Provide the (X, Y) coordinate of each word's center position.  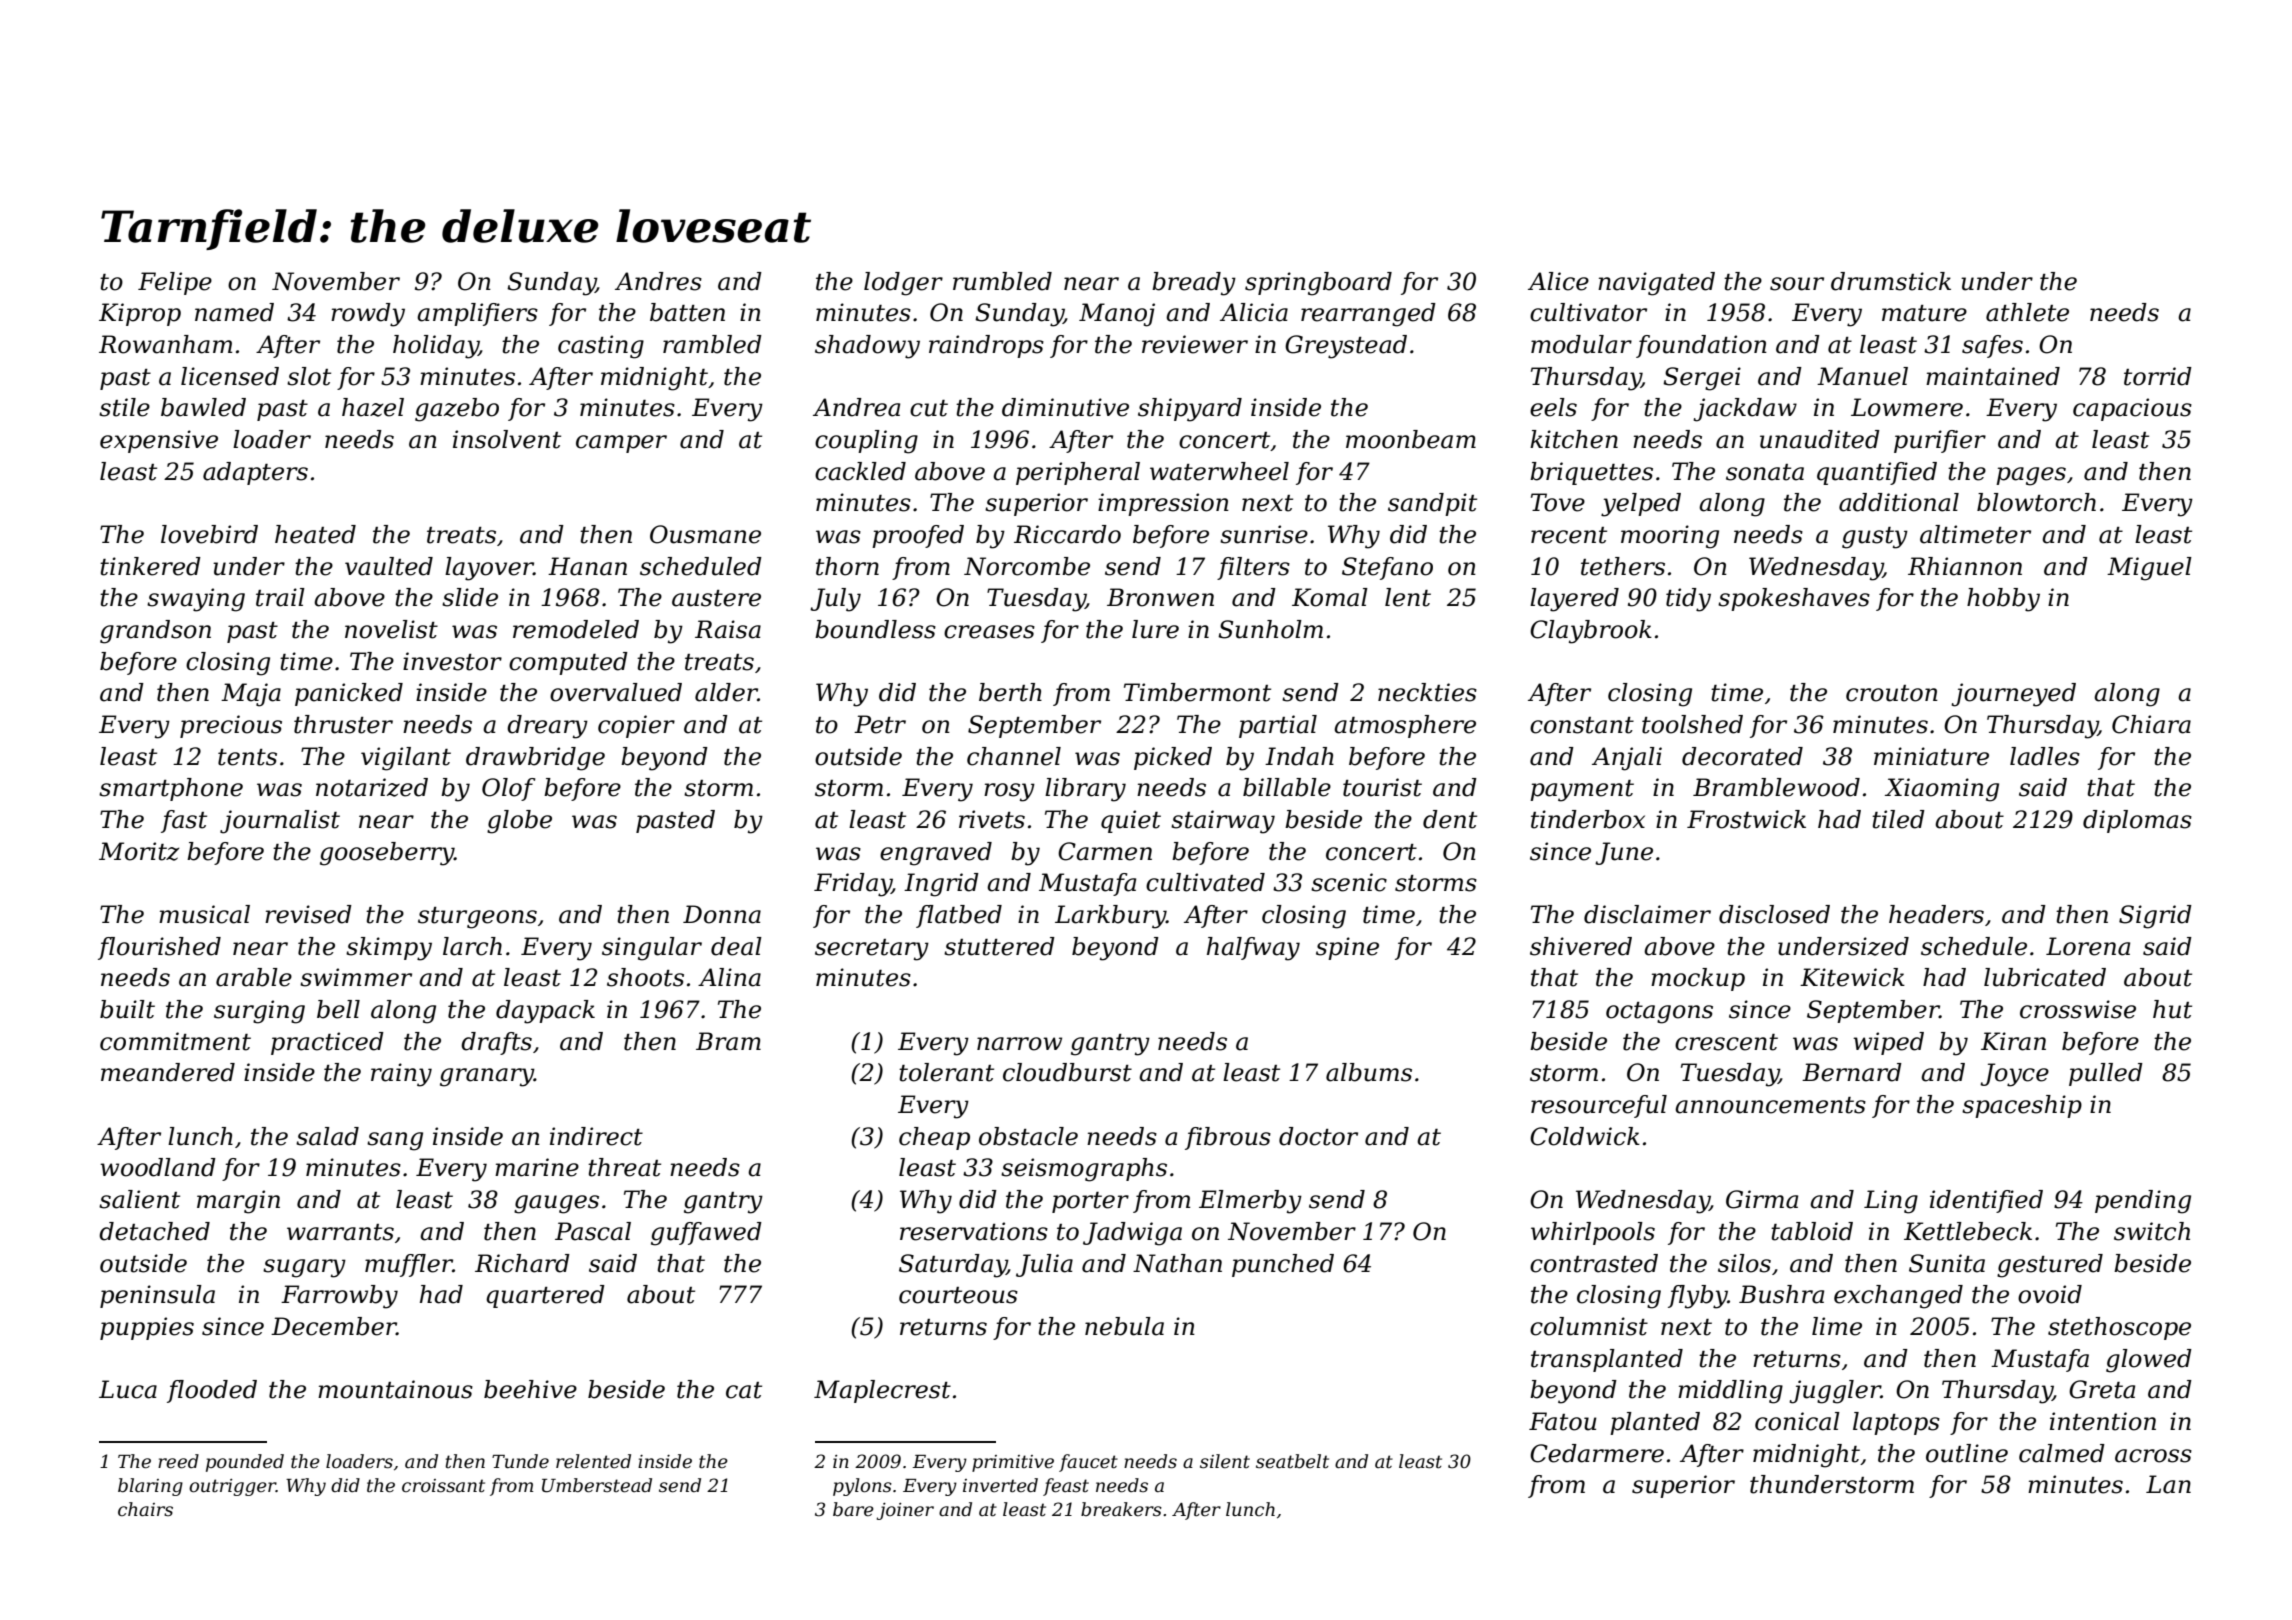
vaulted (389, 566)
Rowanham (165, 344)
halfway (1253, 949)
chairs (145, 1509)
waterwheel (1219, 471)
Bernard (1852, 1072)
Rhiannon (1965, 566)
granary (487, 1077)
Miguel (2149, 569)
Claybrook (1591, 632)
